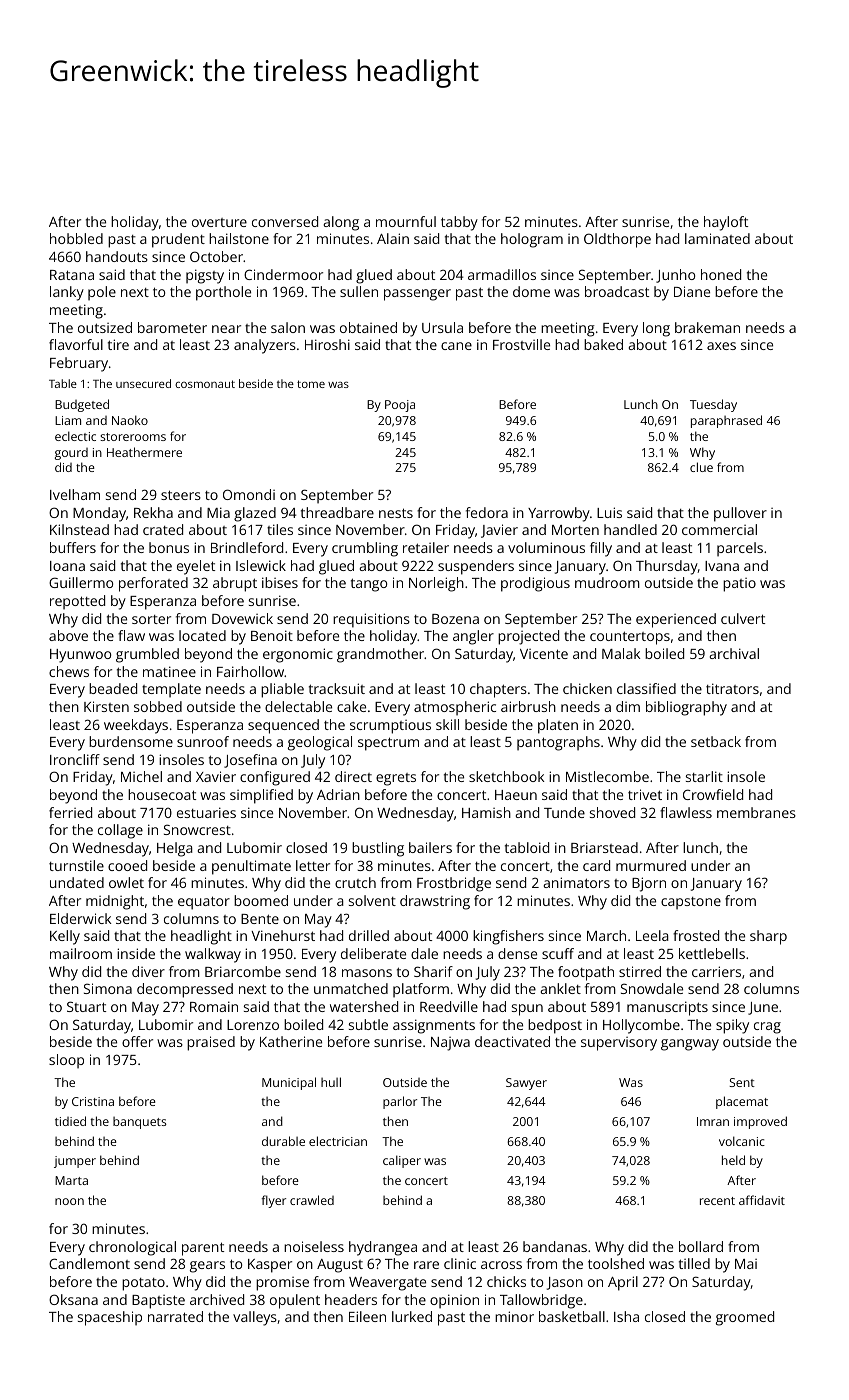 The image size is (849, 1400). Describe the element at coordinates (367, 1316) in the image. I see `Eileen` at that location.
